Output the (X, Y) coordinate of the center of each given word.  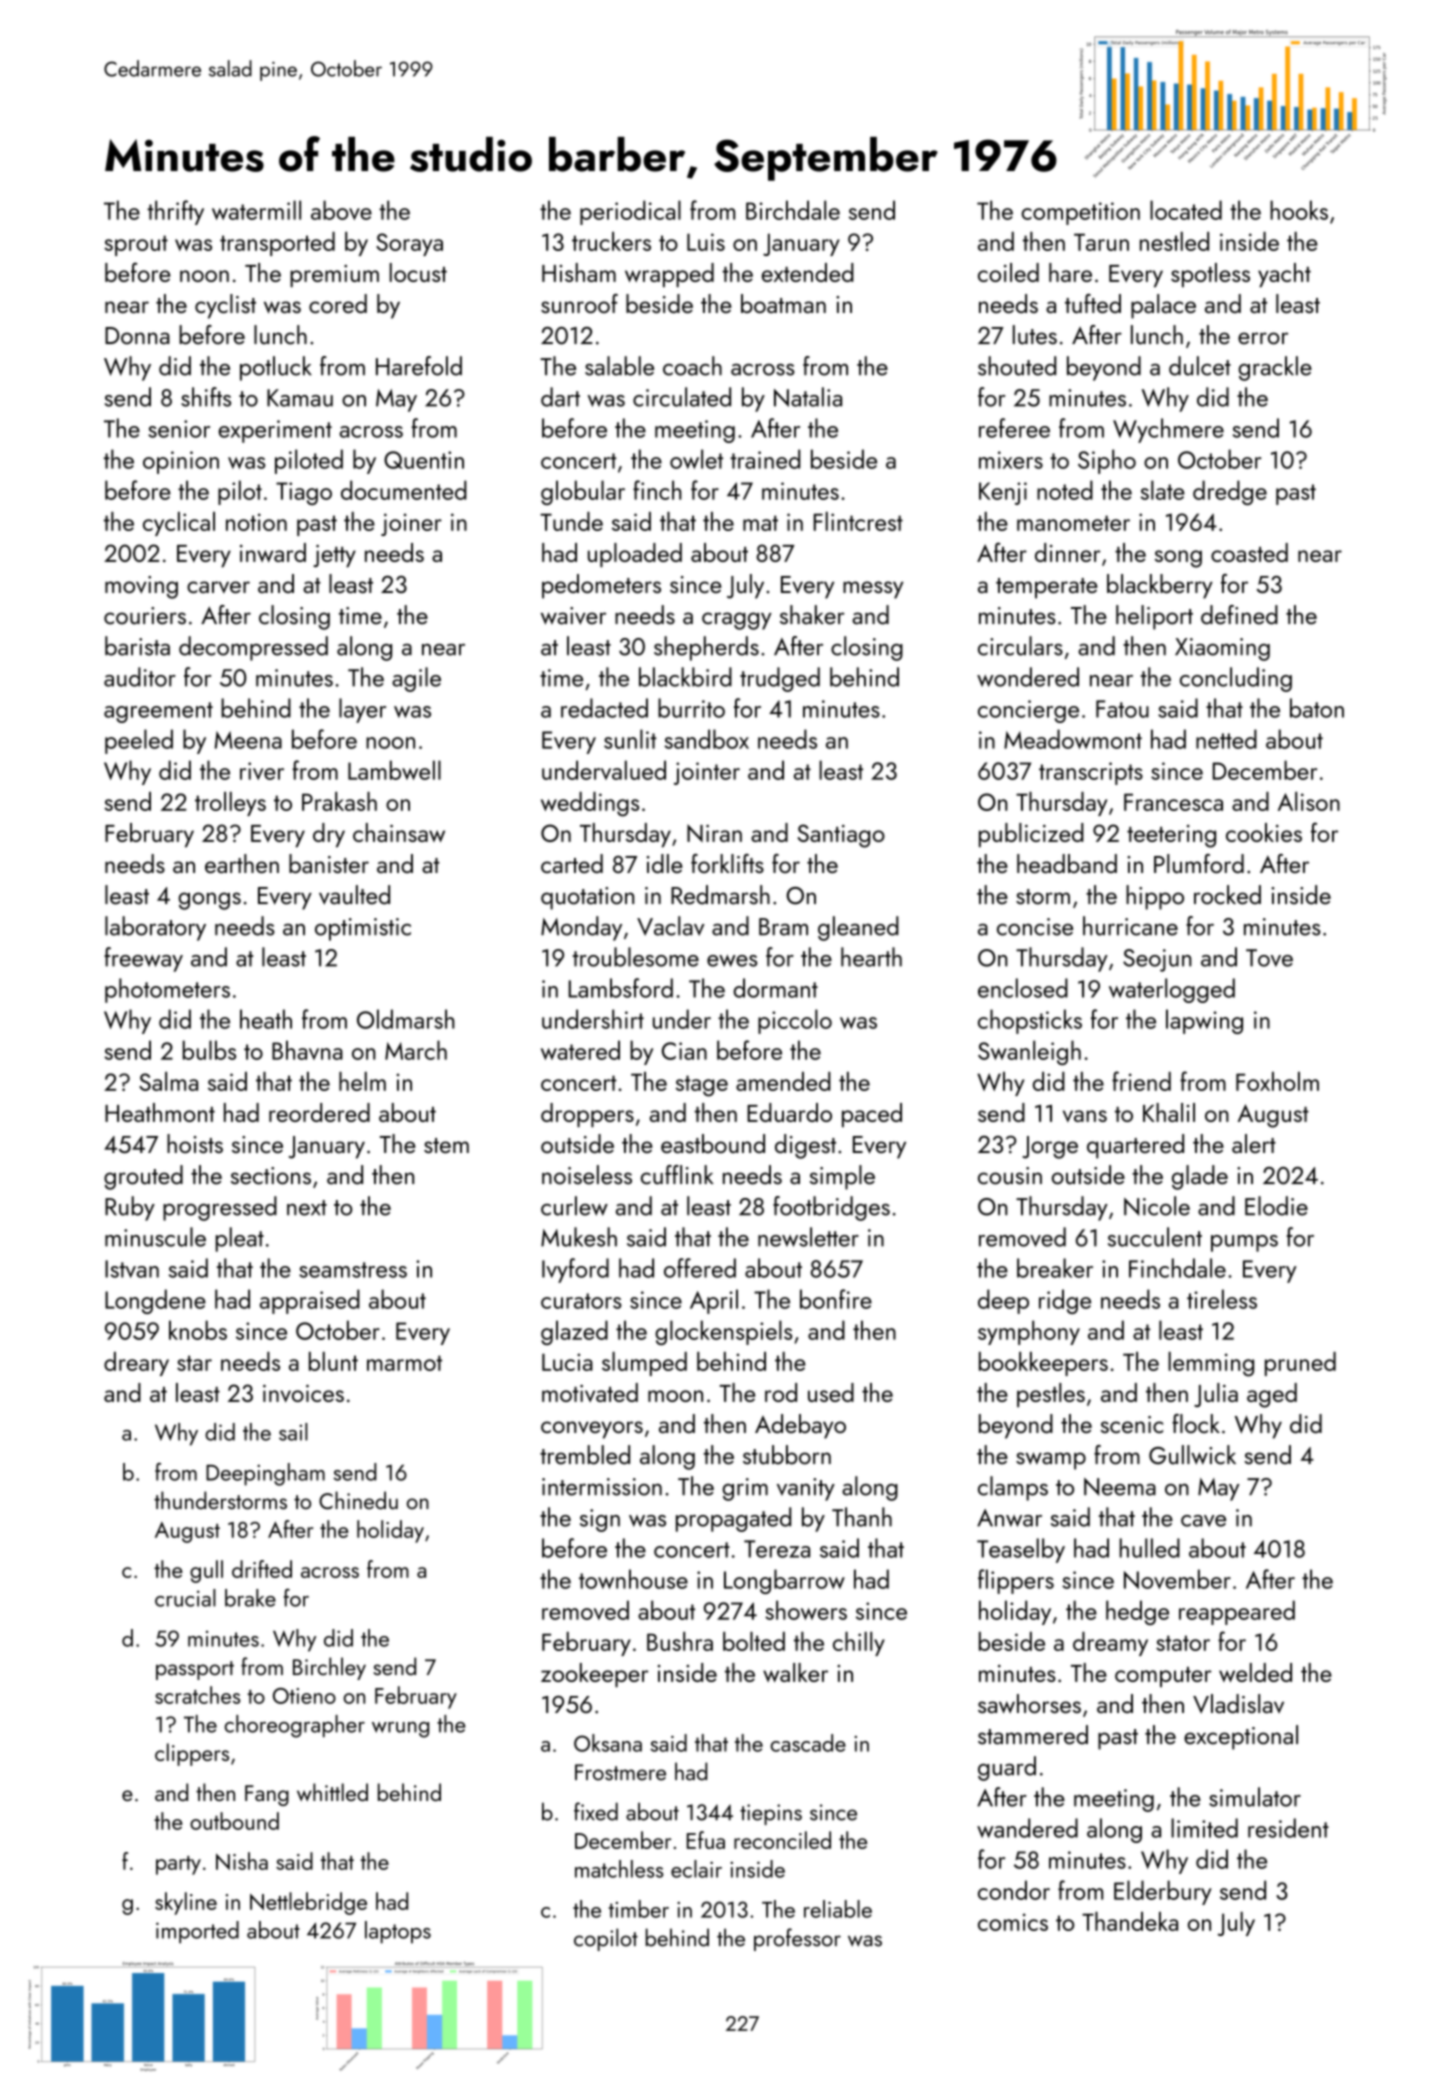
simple (842, 1177)
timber (639, 1909)
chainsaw (399, 832)
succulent (1155, 1237)
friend (1141, 1081)
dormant (775, 988)
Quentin (424, 460)
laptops (398, 1932)
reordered (319, 1112)
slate (1162, 490)
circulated (682, 397)
